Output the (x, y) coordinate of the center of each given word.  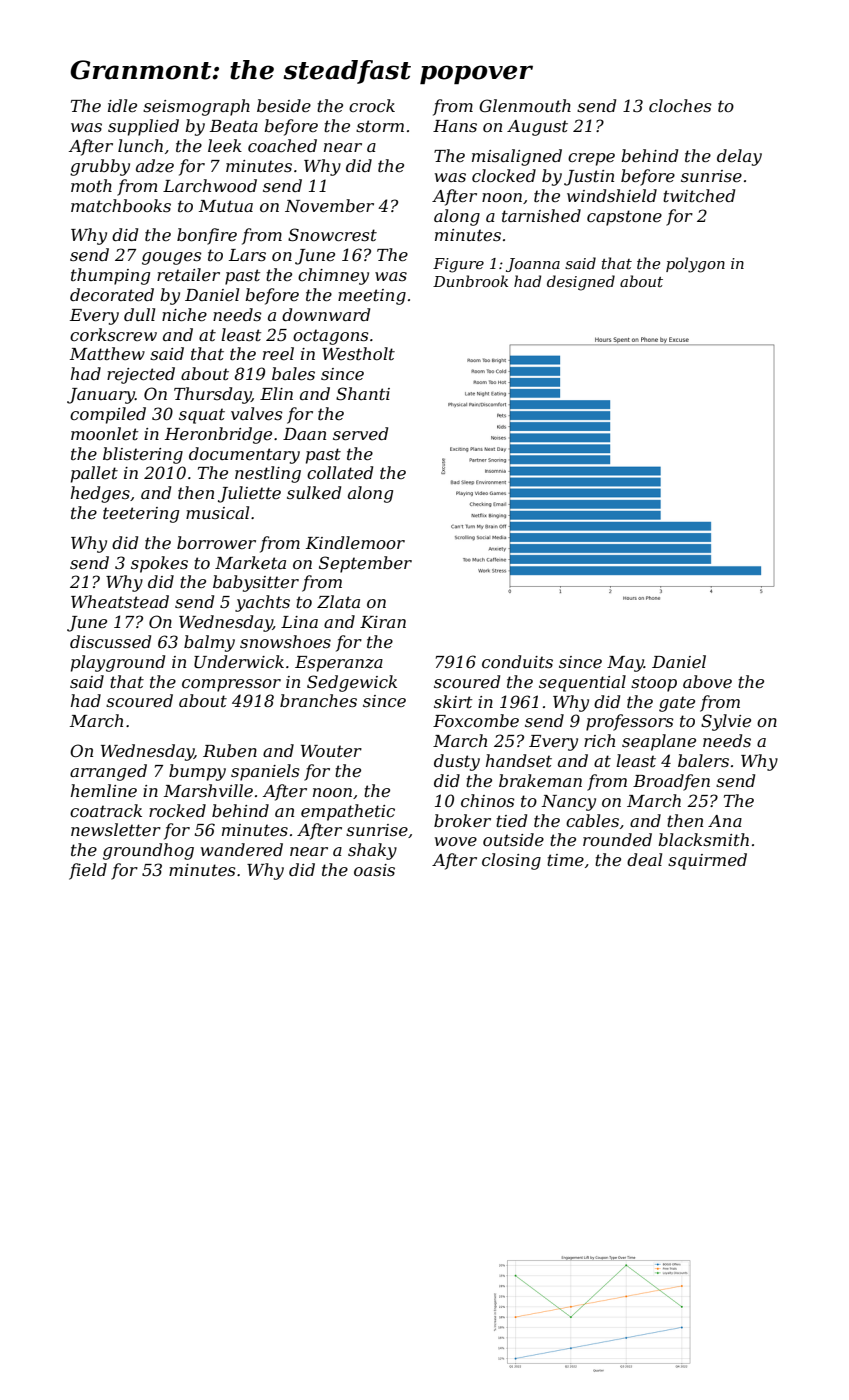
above (707, 681)
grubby (100, 167)
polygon (695, 265)
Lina (299, 622)
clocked (504, 175)
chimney (333, 276)
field (88, 871)
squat (202, 416)
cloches (680, 105)
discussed (110, 641)
